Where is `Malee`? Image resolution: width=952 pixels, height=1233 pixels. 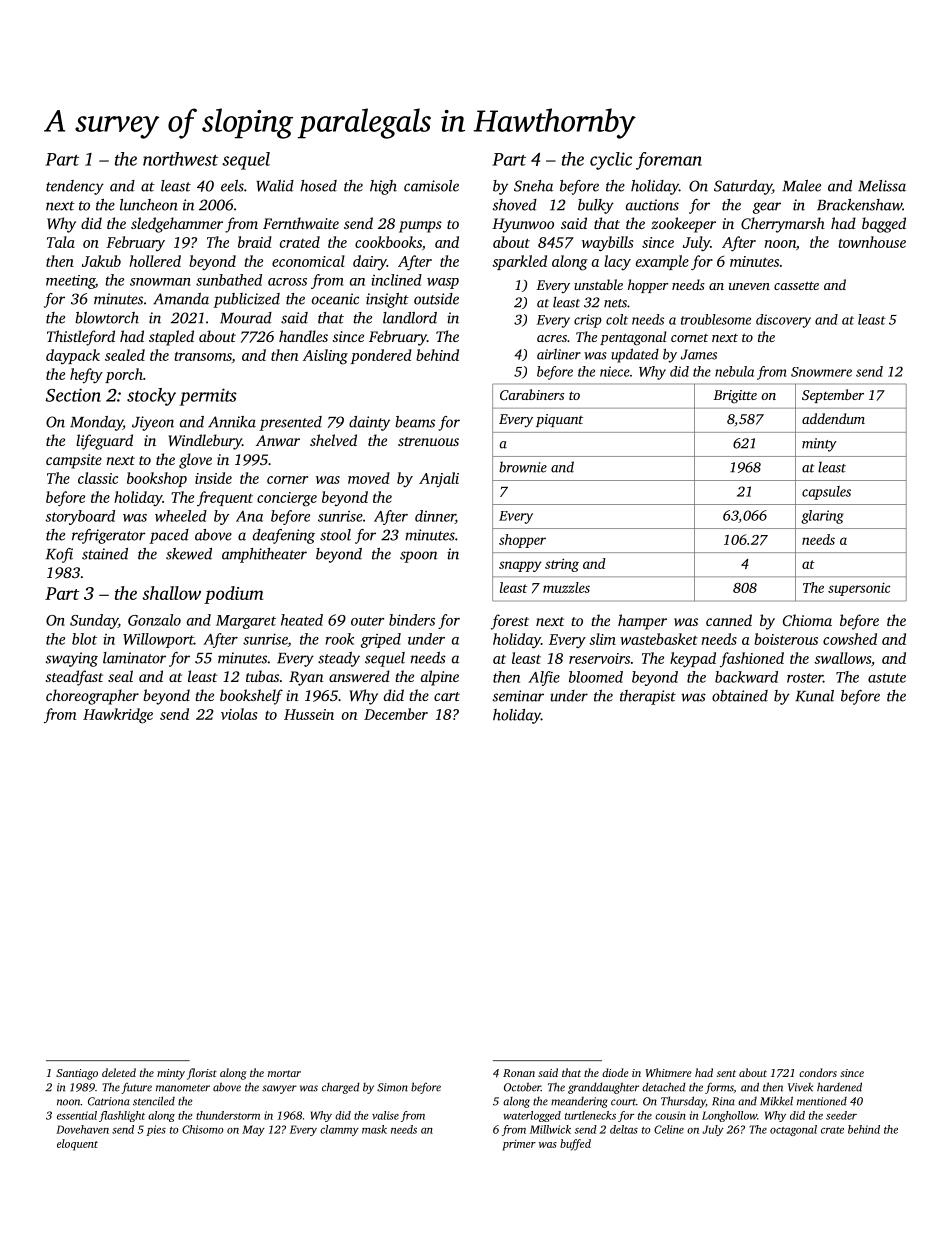 Malee is located at coordinates (801, 186).
